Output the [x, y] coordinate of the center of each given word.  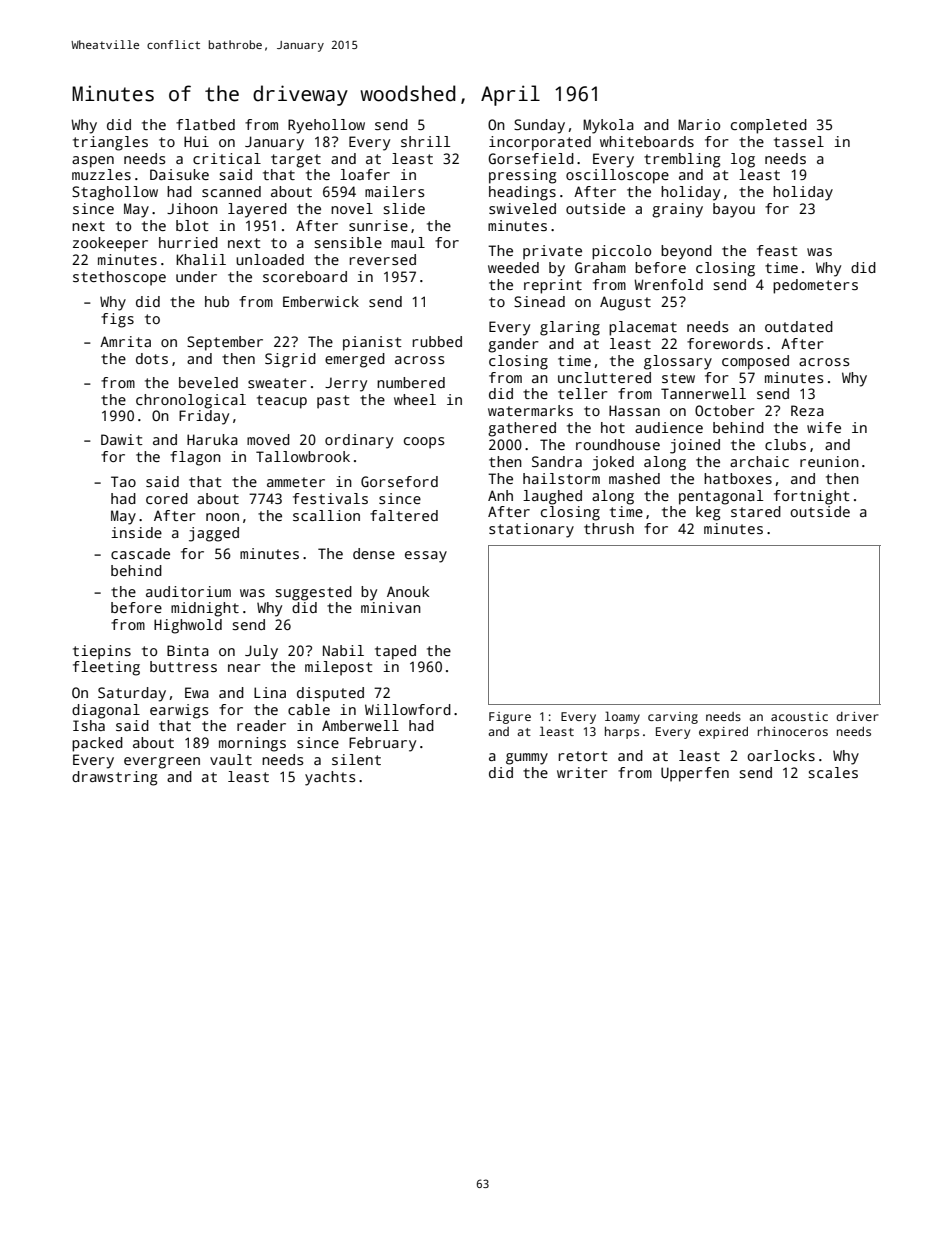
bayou [734, 210]
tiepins [102, 652]
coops [424, 443]
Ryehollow [326, 126]
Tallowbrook [303, 456]
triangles [110, 143]
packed [97, 744]
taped [395, 652]
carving [673, 718]
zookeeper [110, 244]
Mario [699, 124]
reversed [383, 259]
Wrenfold [668, 284]
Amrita [125, 341]
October [725, 410]
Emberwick [321, 301]
